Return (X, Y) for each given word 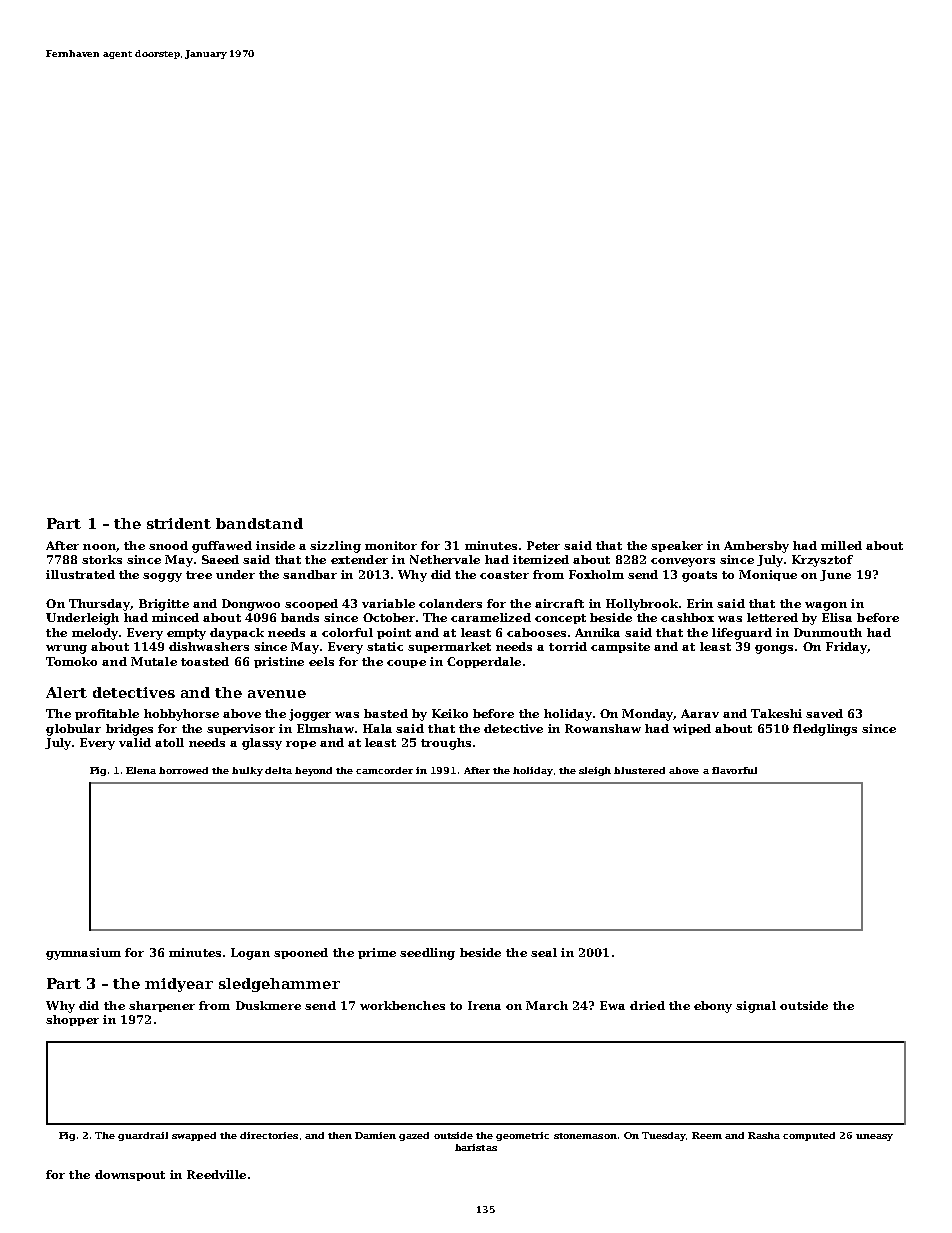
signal (756, 1007)
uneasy (874, 1137)
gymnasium (83, 954)
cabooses (536, 632)
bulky (247, 771)
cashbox (687, 617)
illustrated (80, 574)
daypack (237, 634)
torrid (568, 646)
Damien (375, 1135)
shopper (72, 1020)
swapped (194, 1136)
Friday (846, 648)
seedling (427, 954)
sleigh (595, 771)
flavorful (734, 770)
